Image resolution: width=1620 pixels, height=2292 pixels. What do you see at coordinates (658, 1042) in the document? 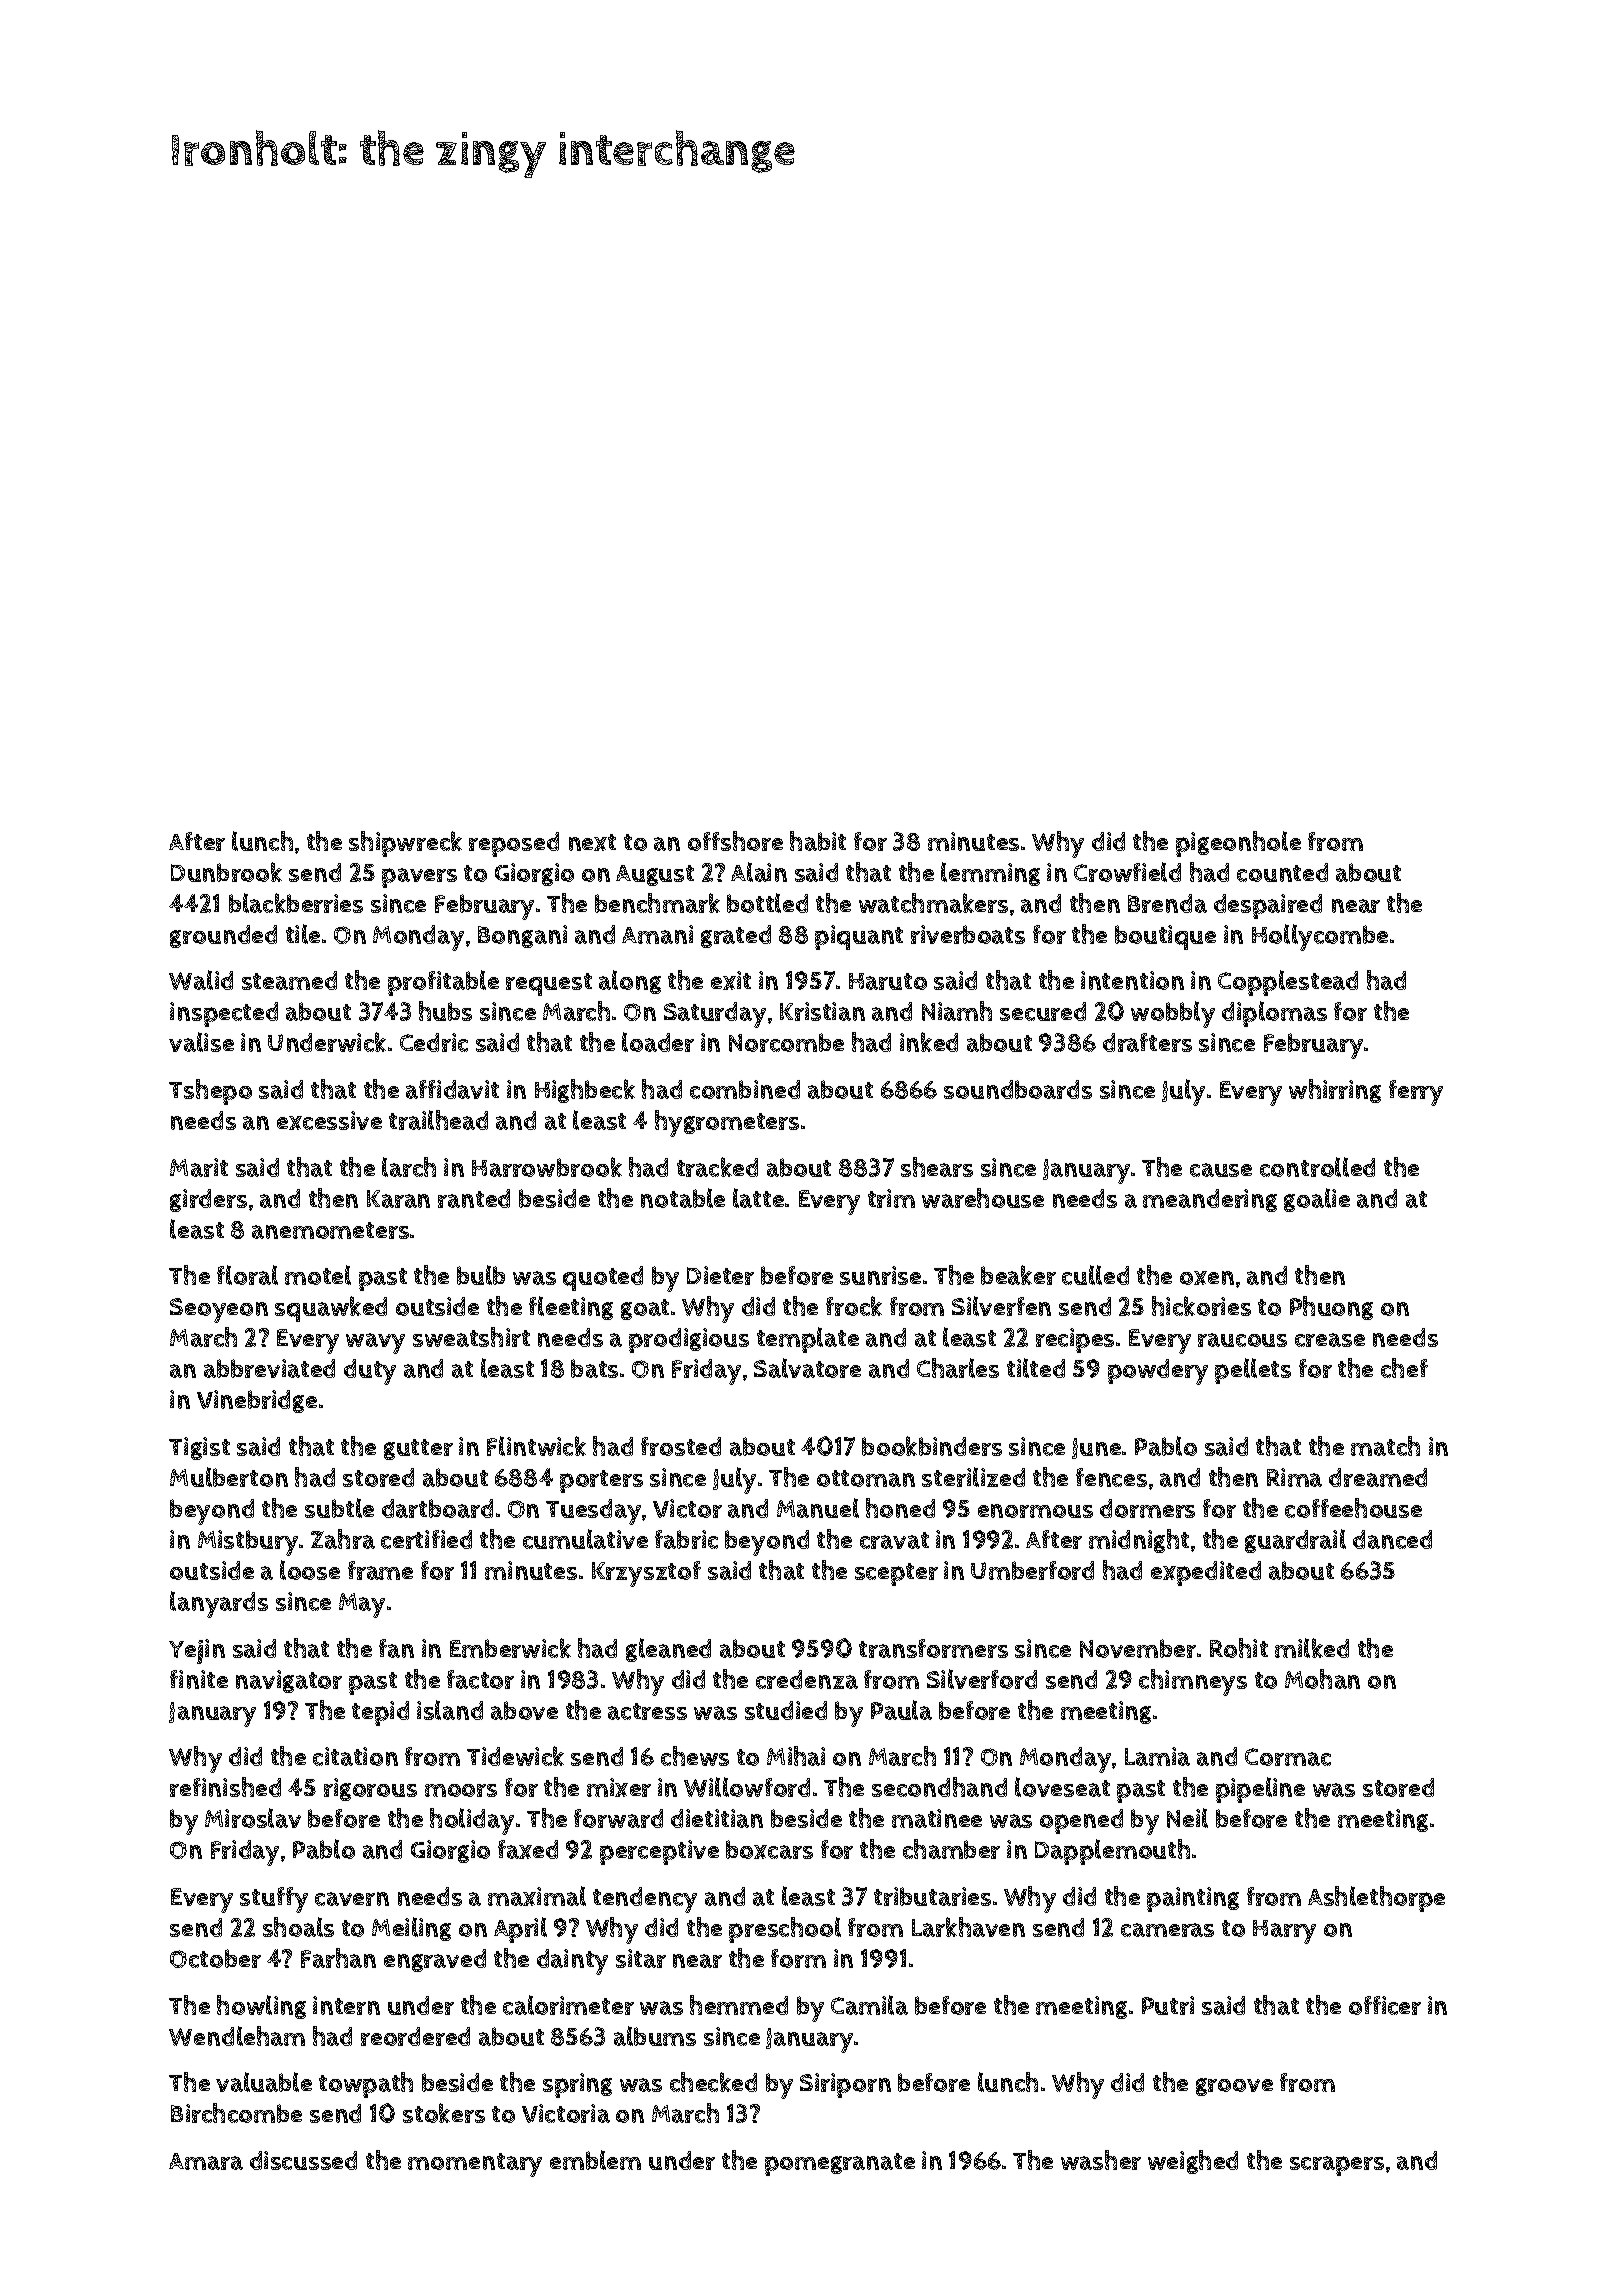
I see `loader` at bounding box center [658, 1042].
